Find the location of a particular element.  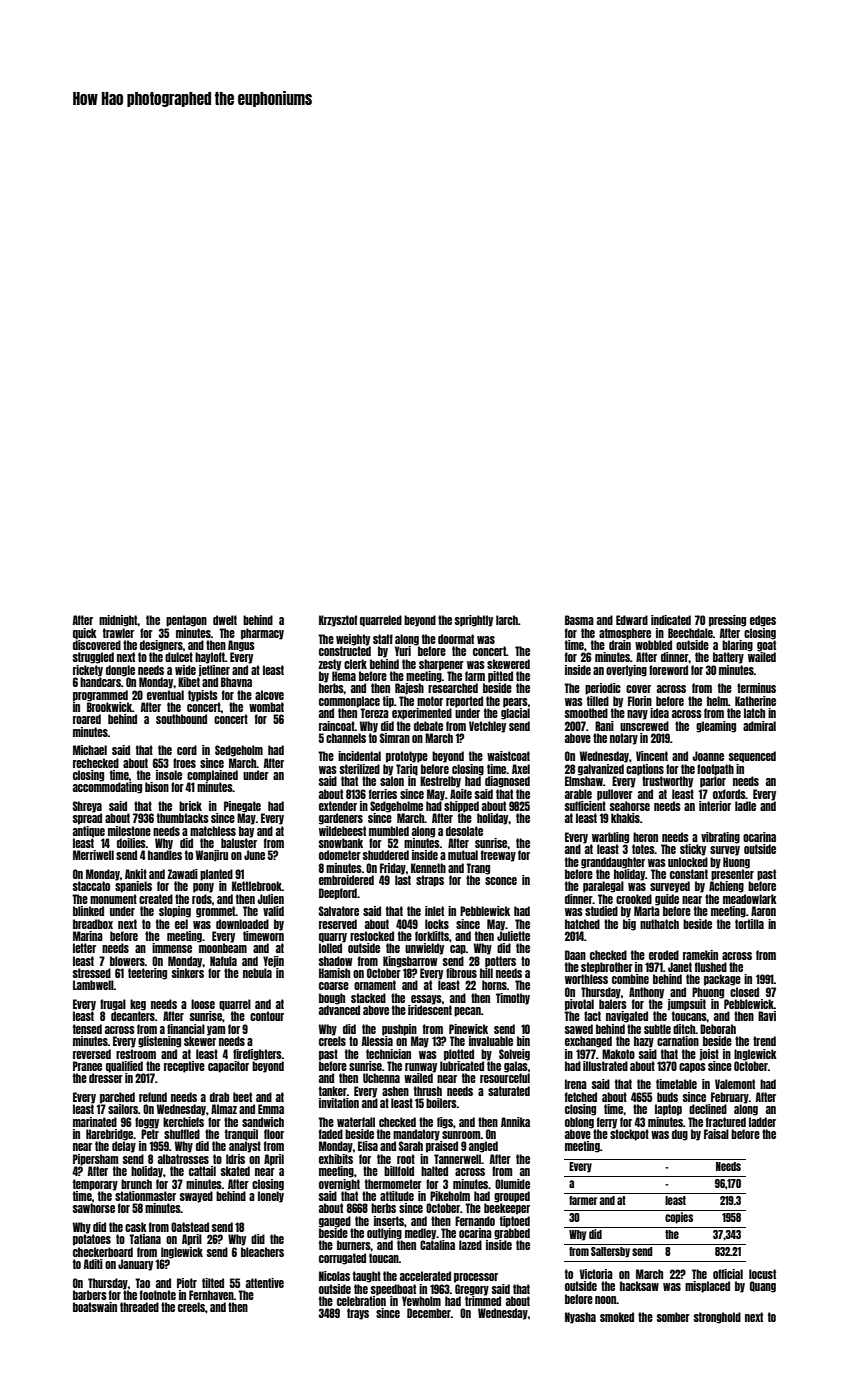

skated is located at coordinates (235, 1171).
